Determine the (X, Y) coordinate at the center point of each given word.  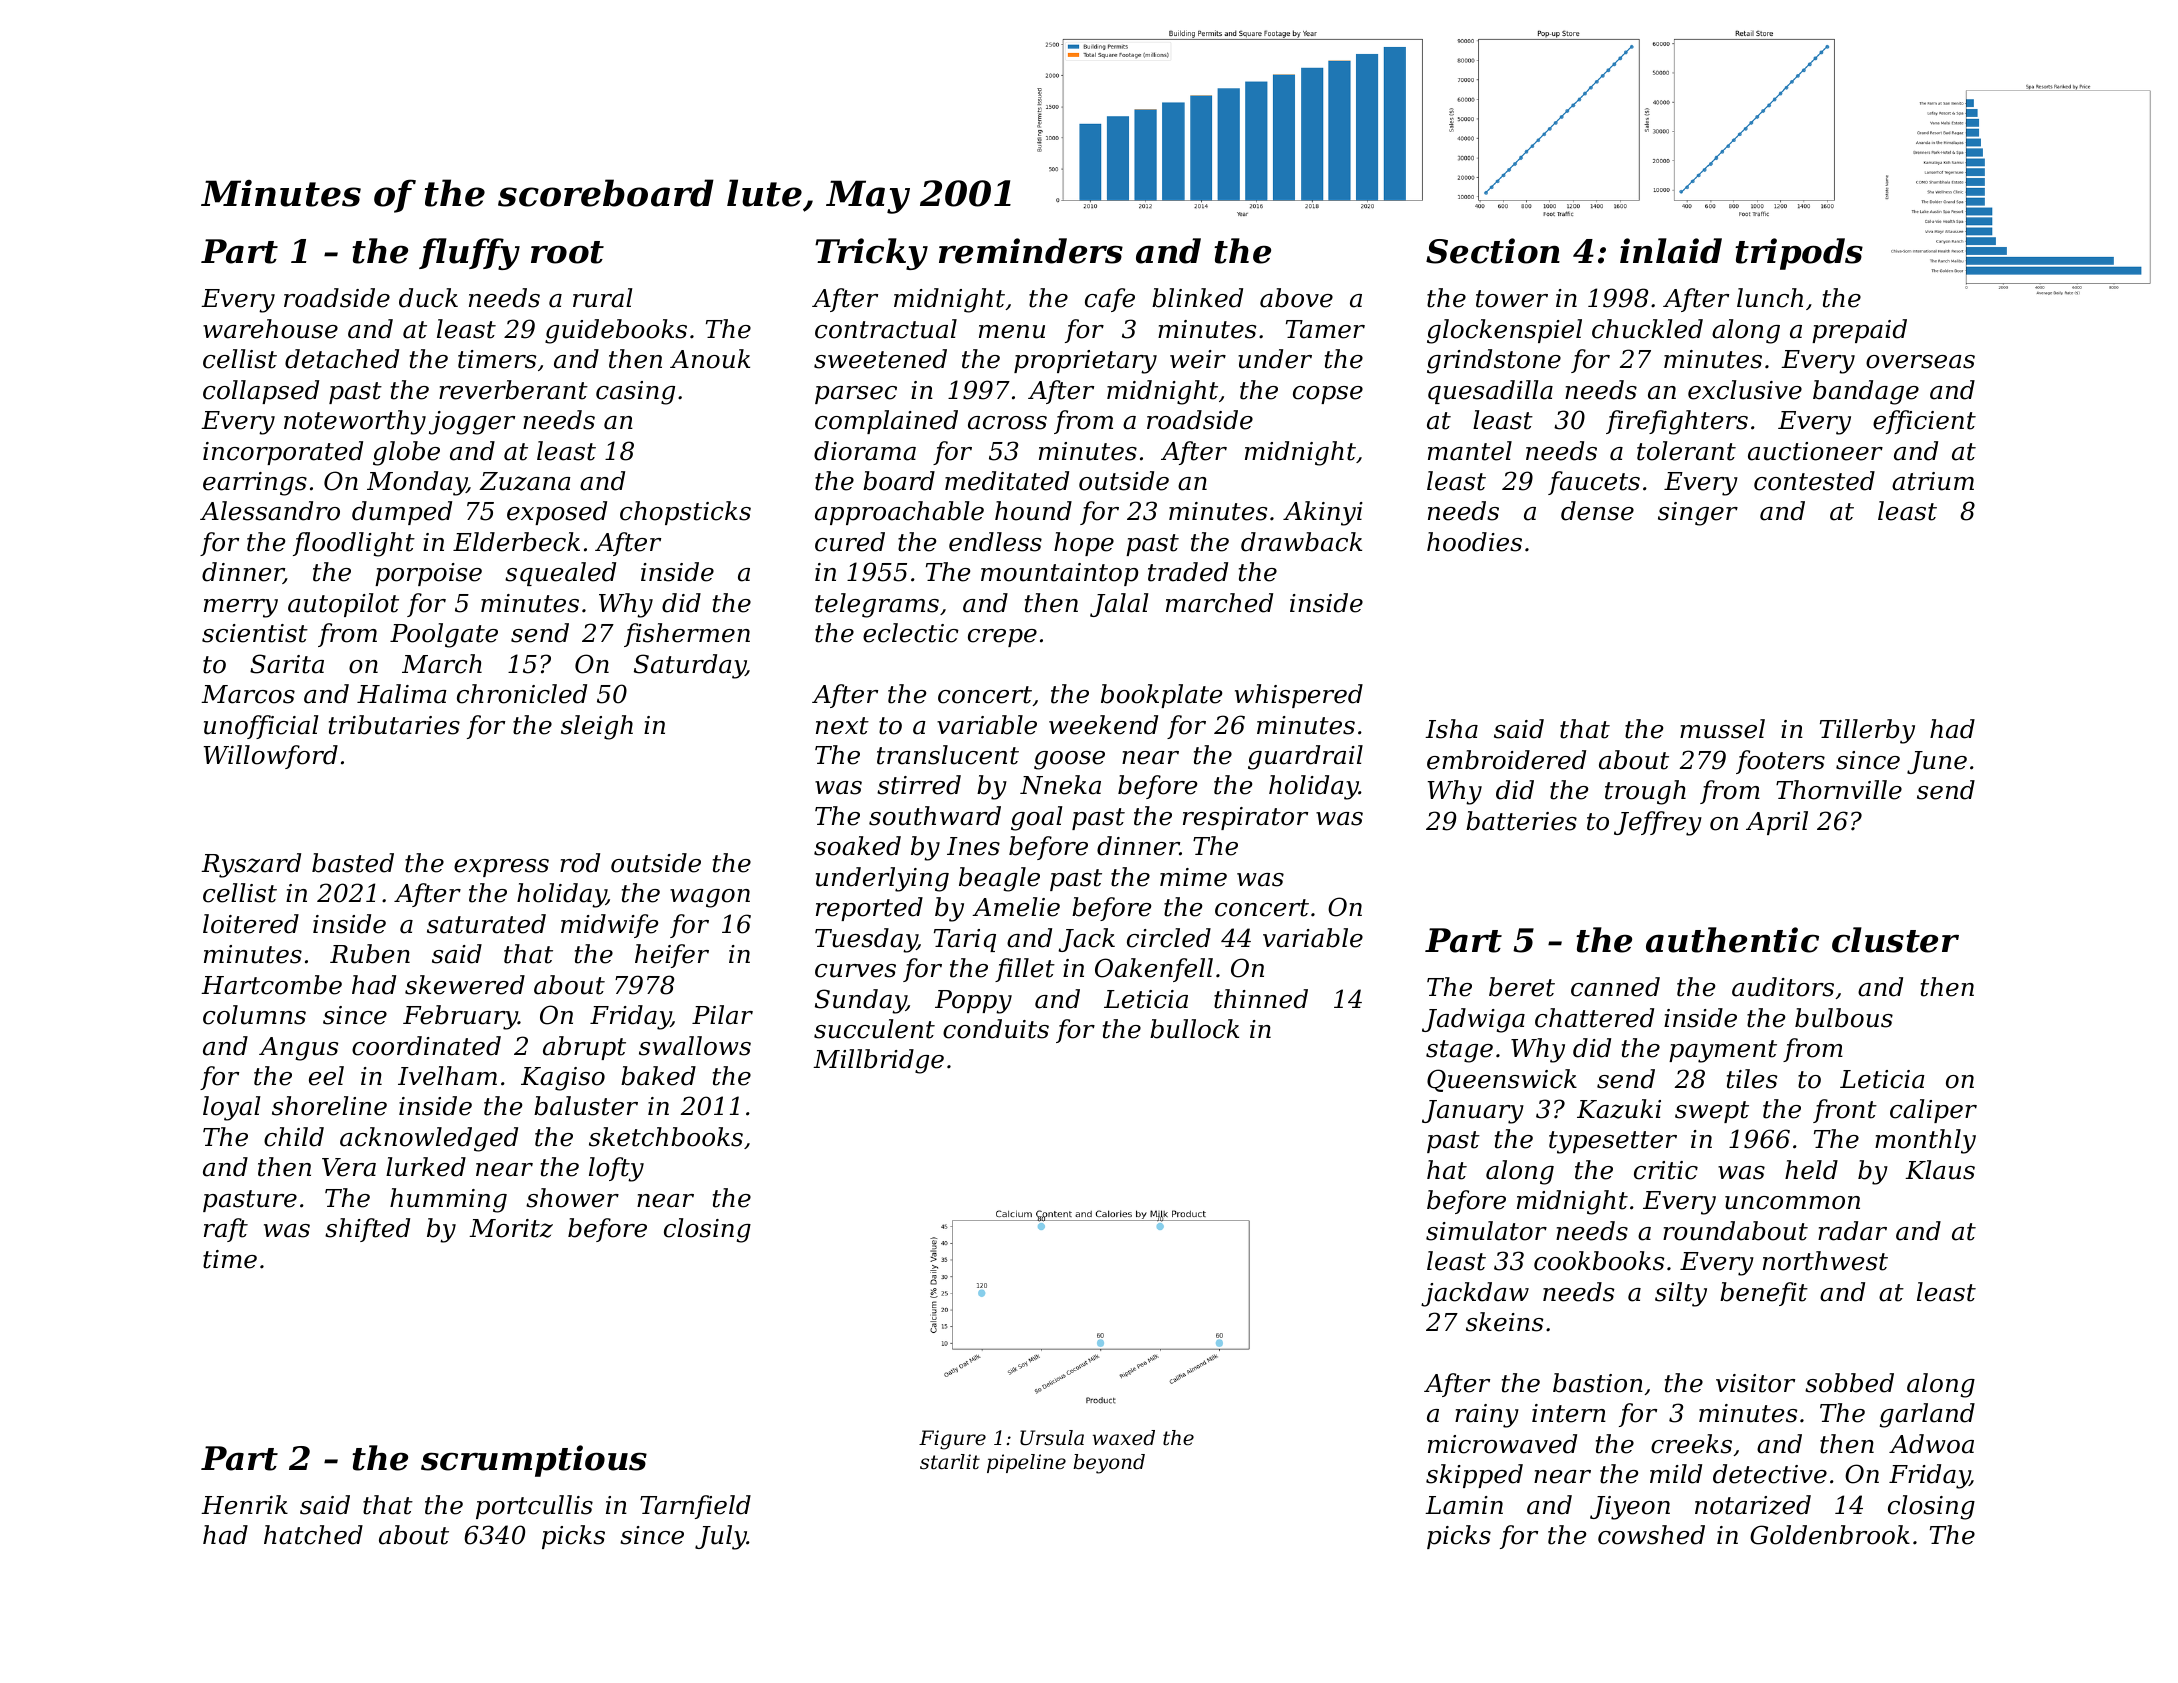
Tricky (871, 254)
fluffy (469, 254)
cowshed (1651, 1535)
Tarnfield (695, 1507)
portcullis (534, 1507)
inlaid (1671, 251)
